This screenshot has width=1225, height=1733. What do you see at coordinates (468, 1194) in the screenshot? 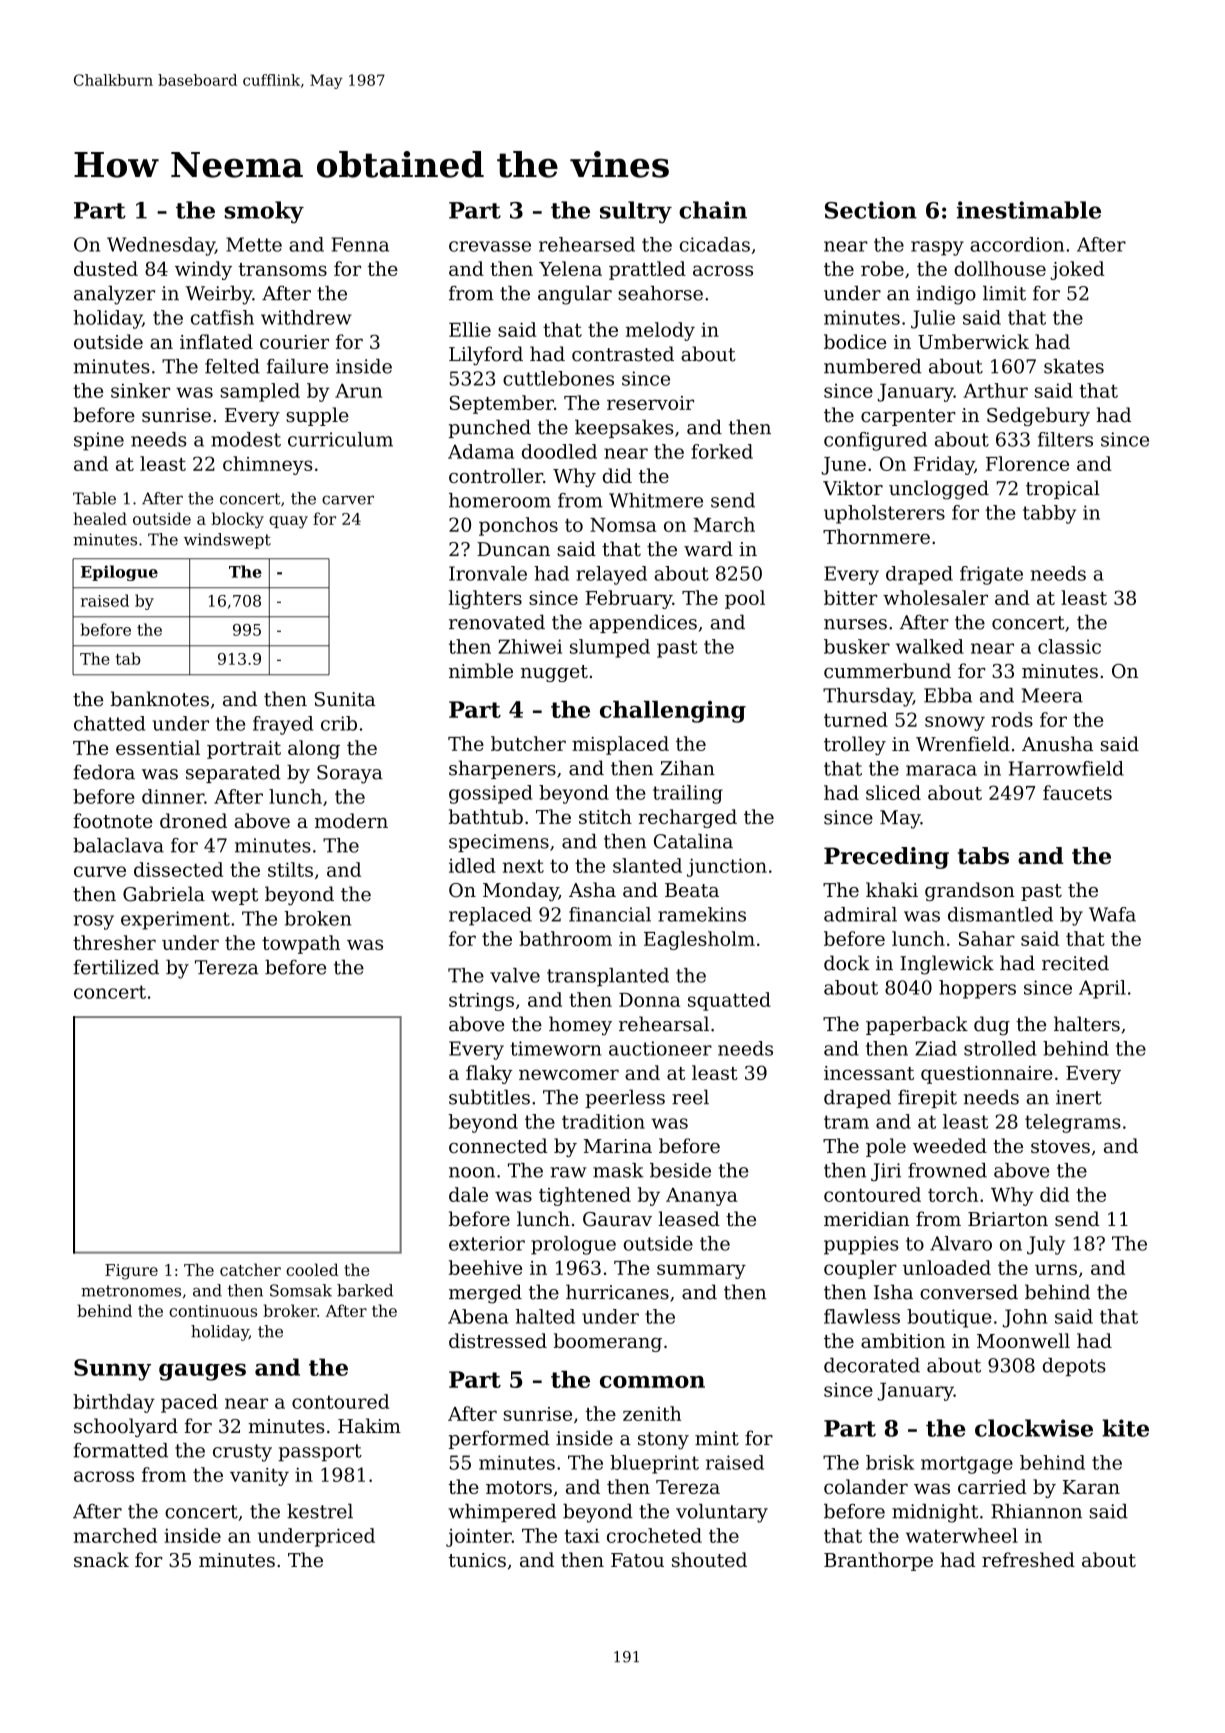
I see `dale` at bounding box center [468, 1194].
